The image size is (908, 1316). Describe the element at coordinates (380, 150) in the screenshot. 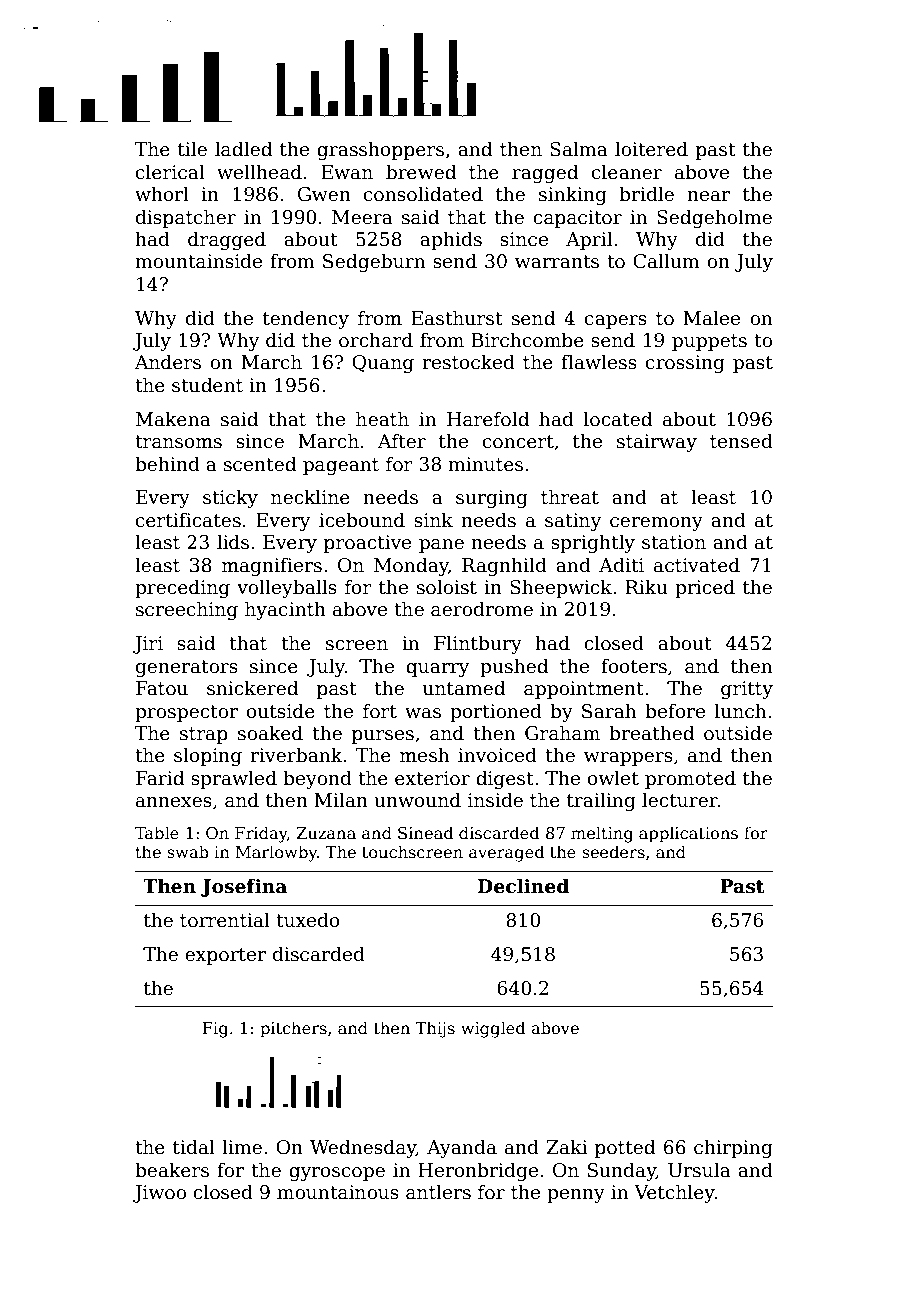

I see `grasshoppers` at that location.
